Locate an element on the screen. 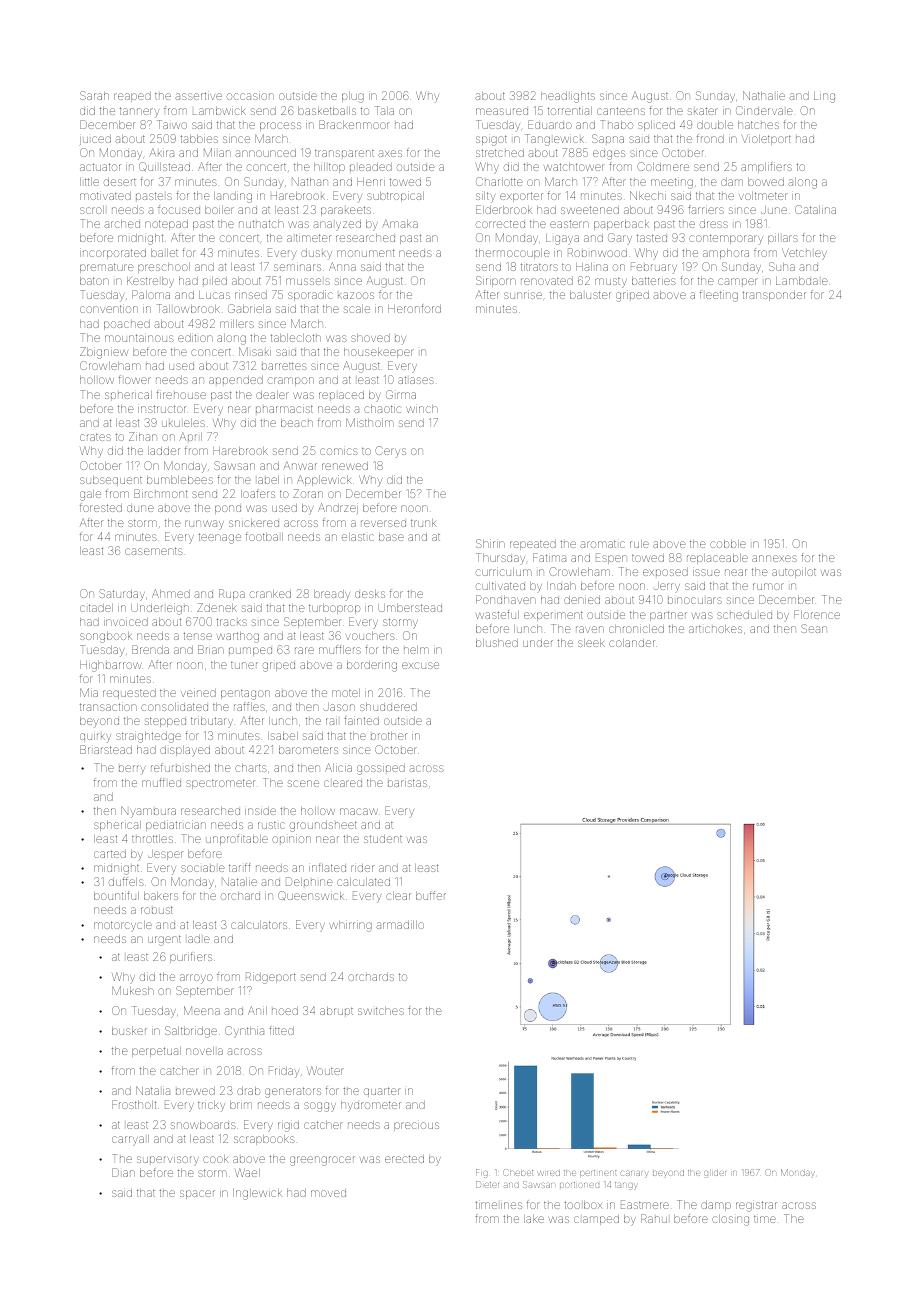 Image resolution: width=924 pixels, height=1308 pixels. Nathalie is located at coordinates (764, 95).
